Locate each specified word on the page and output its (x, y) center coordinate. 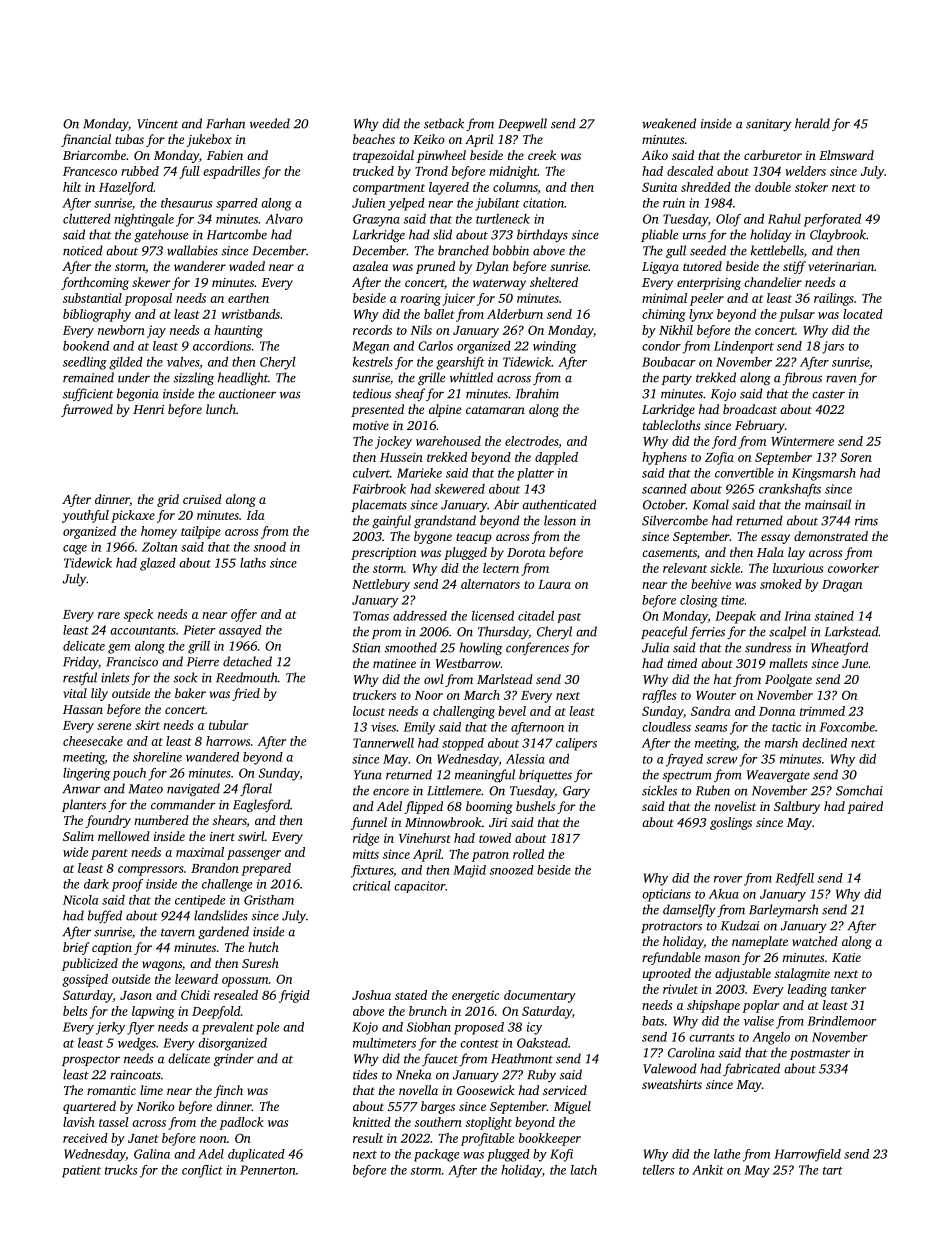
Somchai (859, 790)
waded (247, 266)
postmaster (820, 1054)
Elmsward (846, 155)
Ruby (541, 1075)
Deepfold (216, 1012)
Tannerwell (383, 743)
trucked (373, 171)
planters (84, 805)
